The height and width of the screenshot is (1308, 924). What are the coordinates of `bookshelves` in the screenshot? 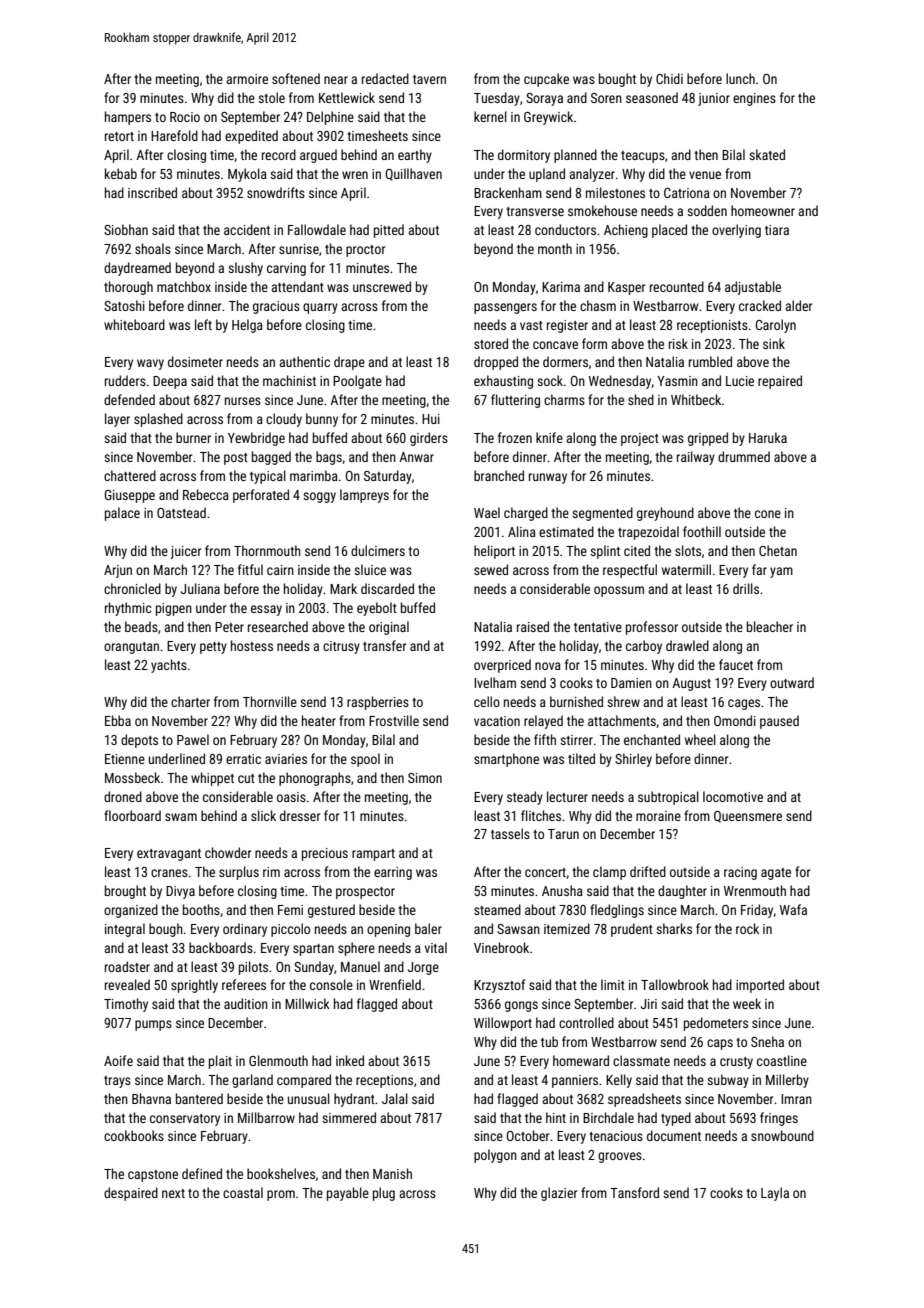 It's located at (281, 1173).
